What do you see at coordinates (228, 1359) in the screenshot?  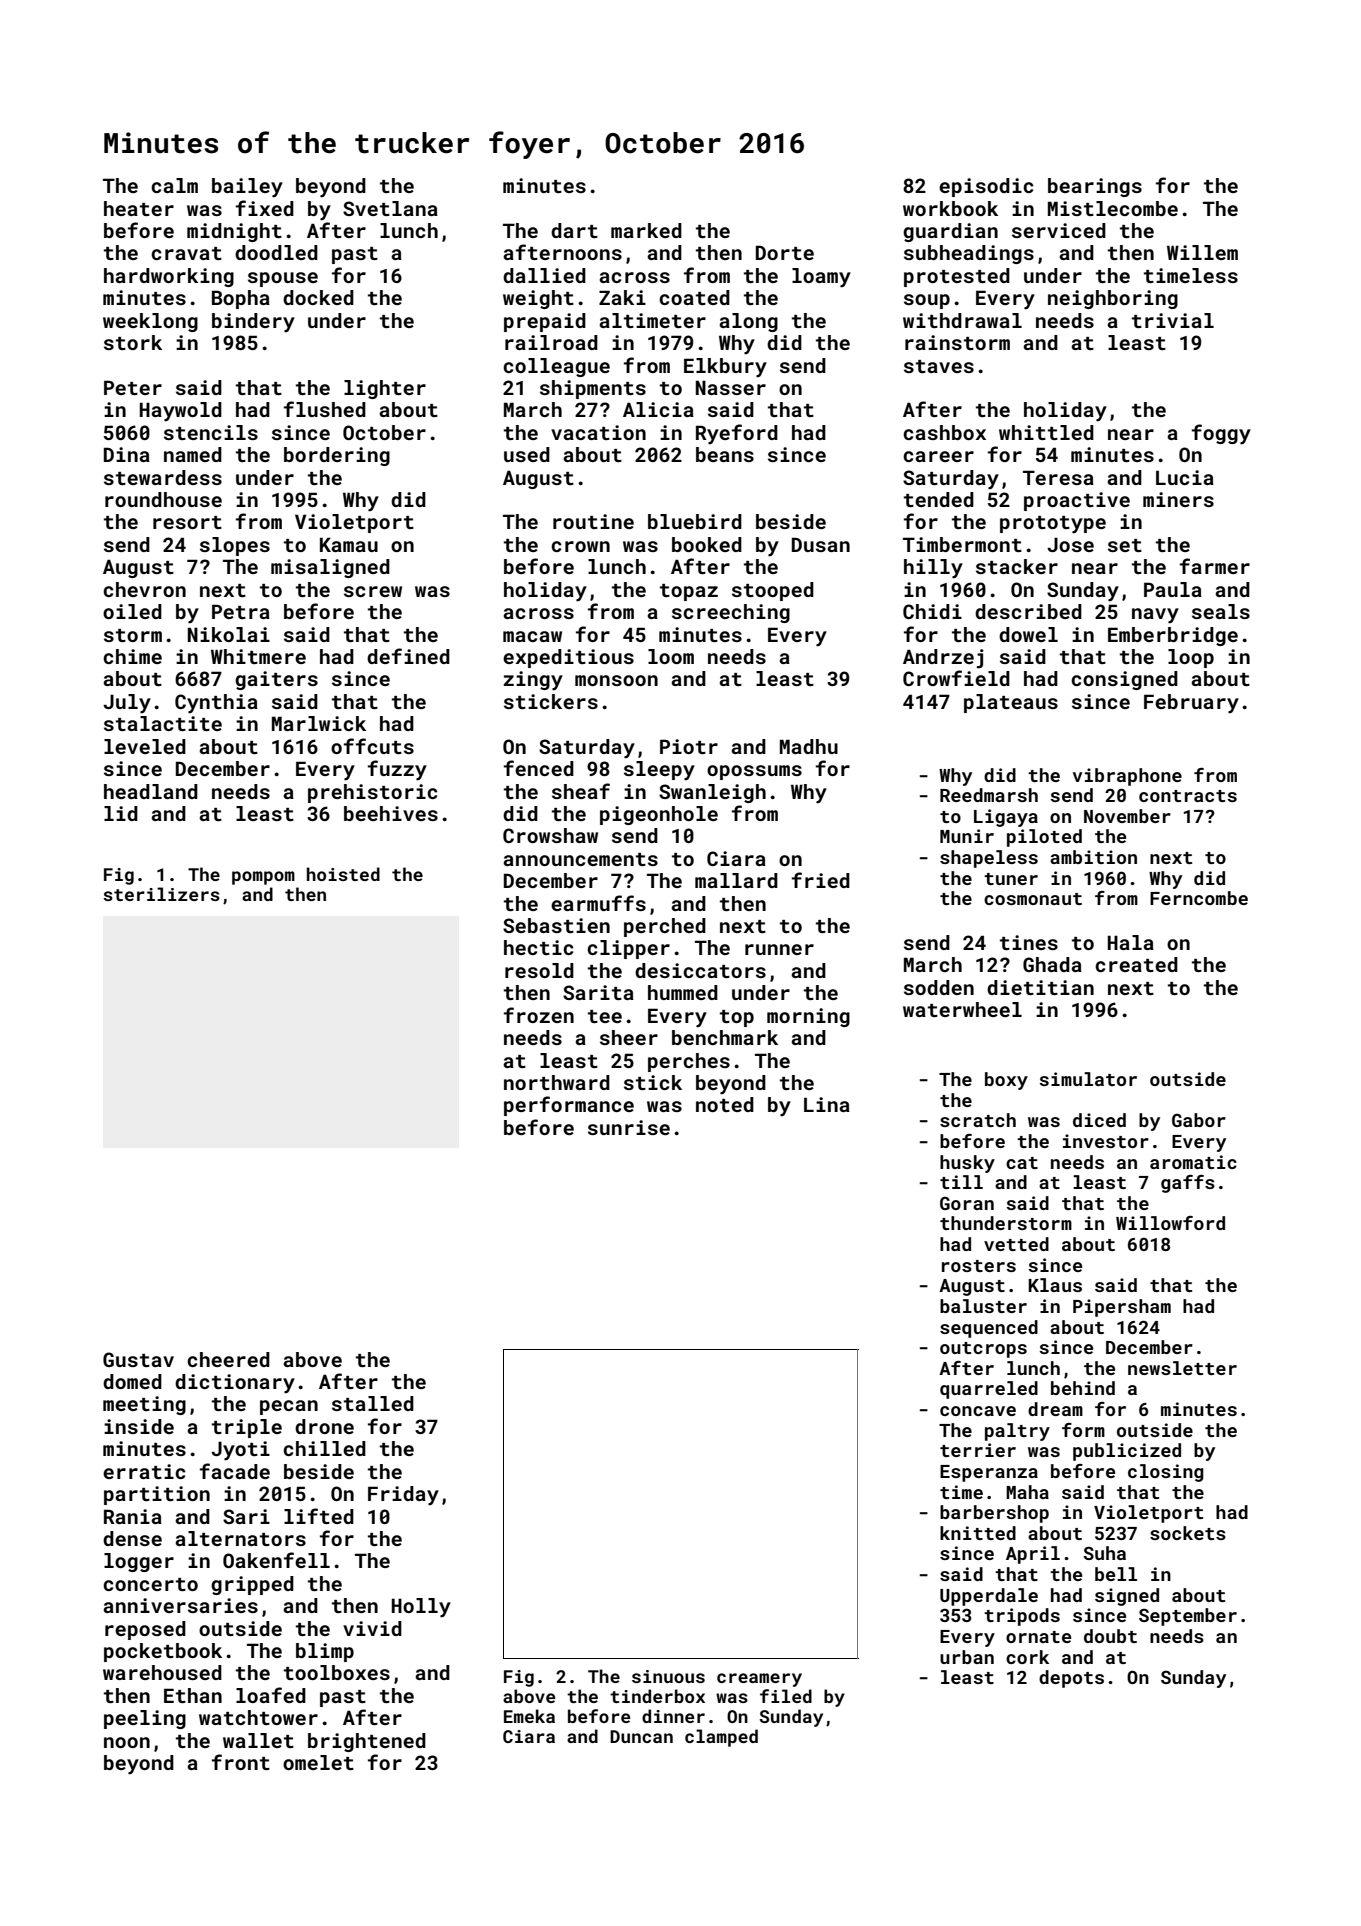 I see `cheered` at bounding box center [228, 1359].
